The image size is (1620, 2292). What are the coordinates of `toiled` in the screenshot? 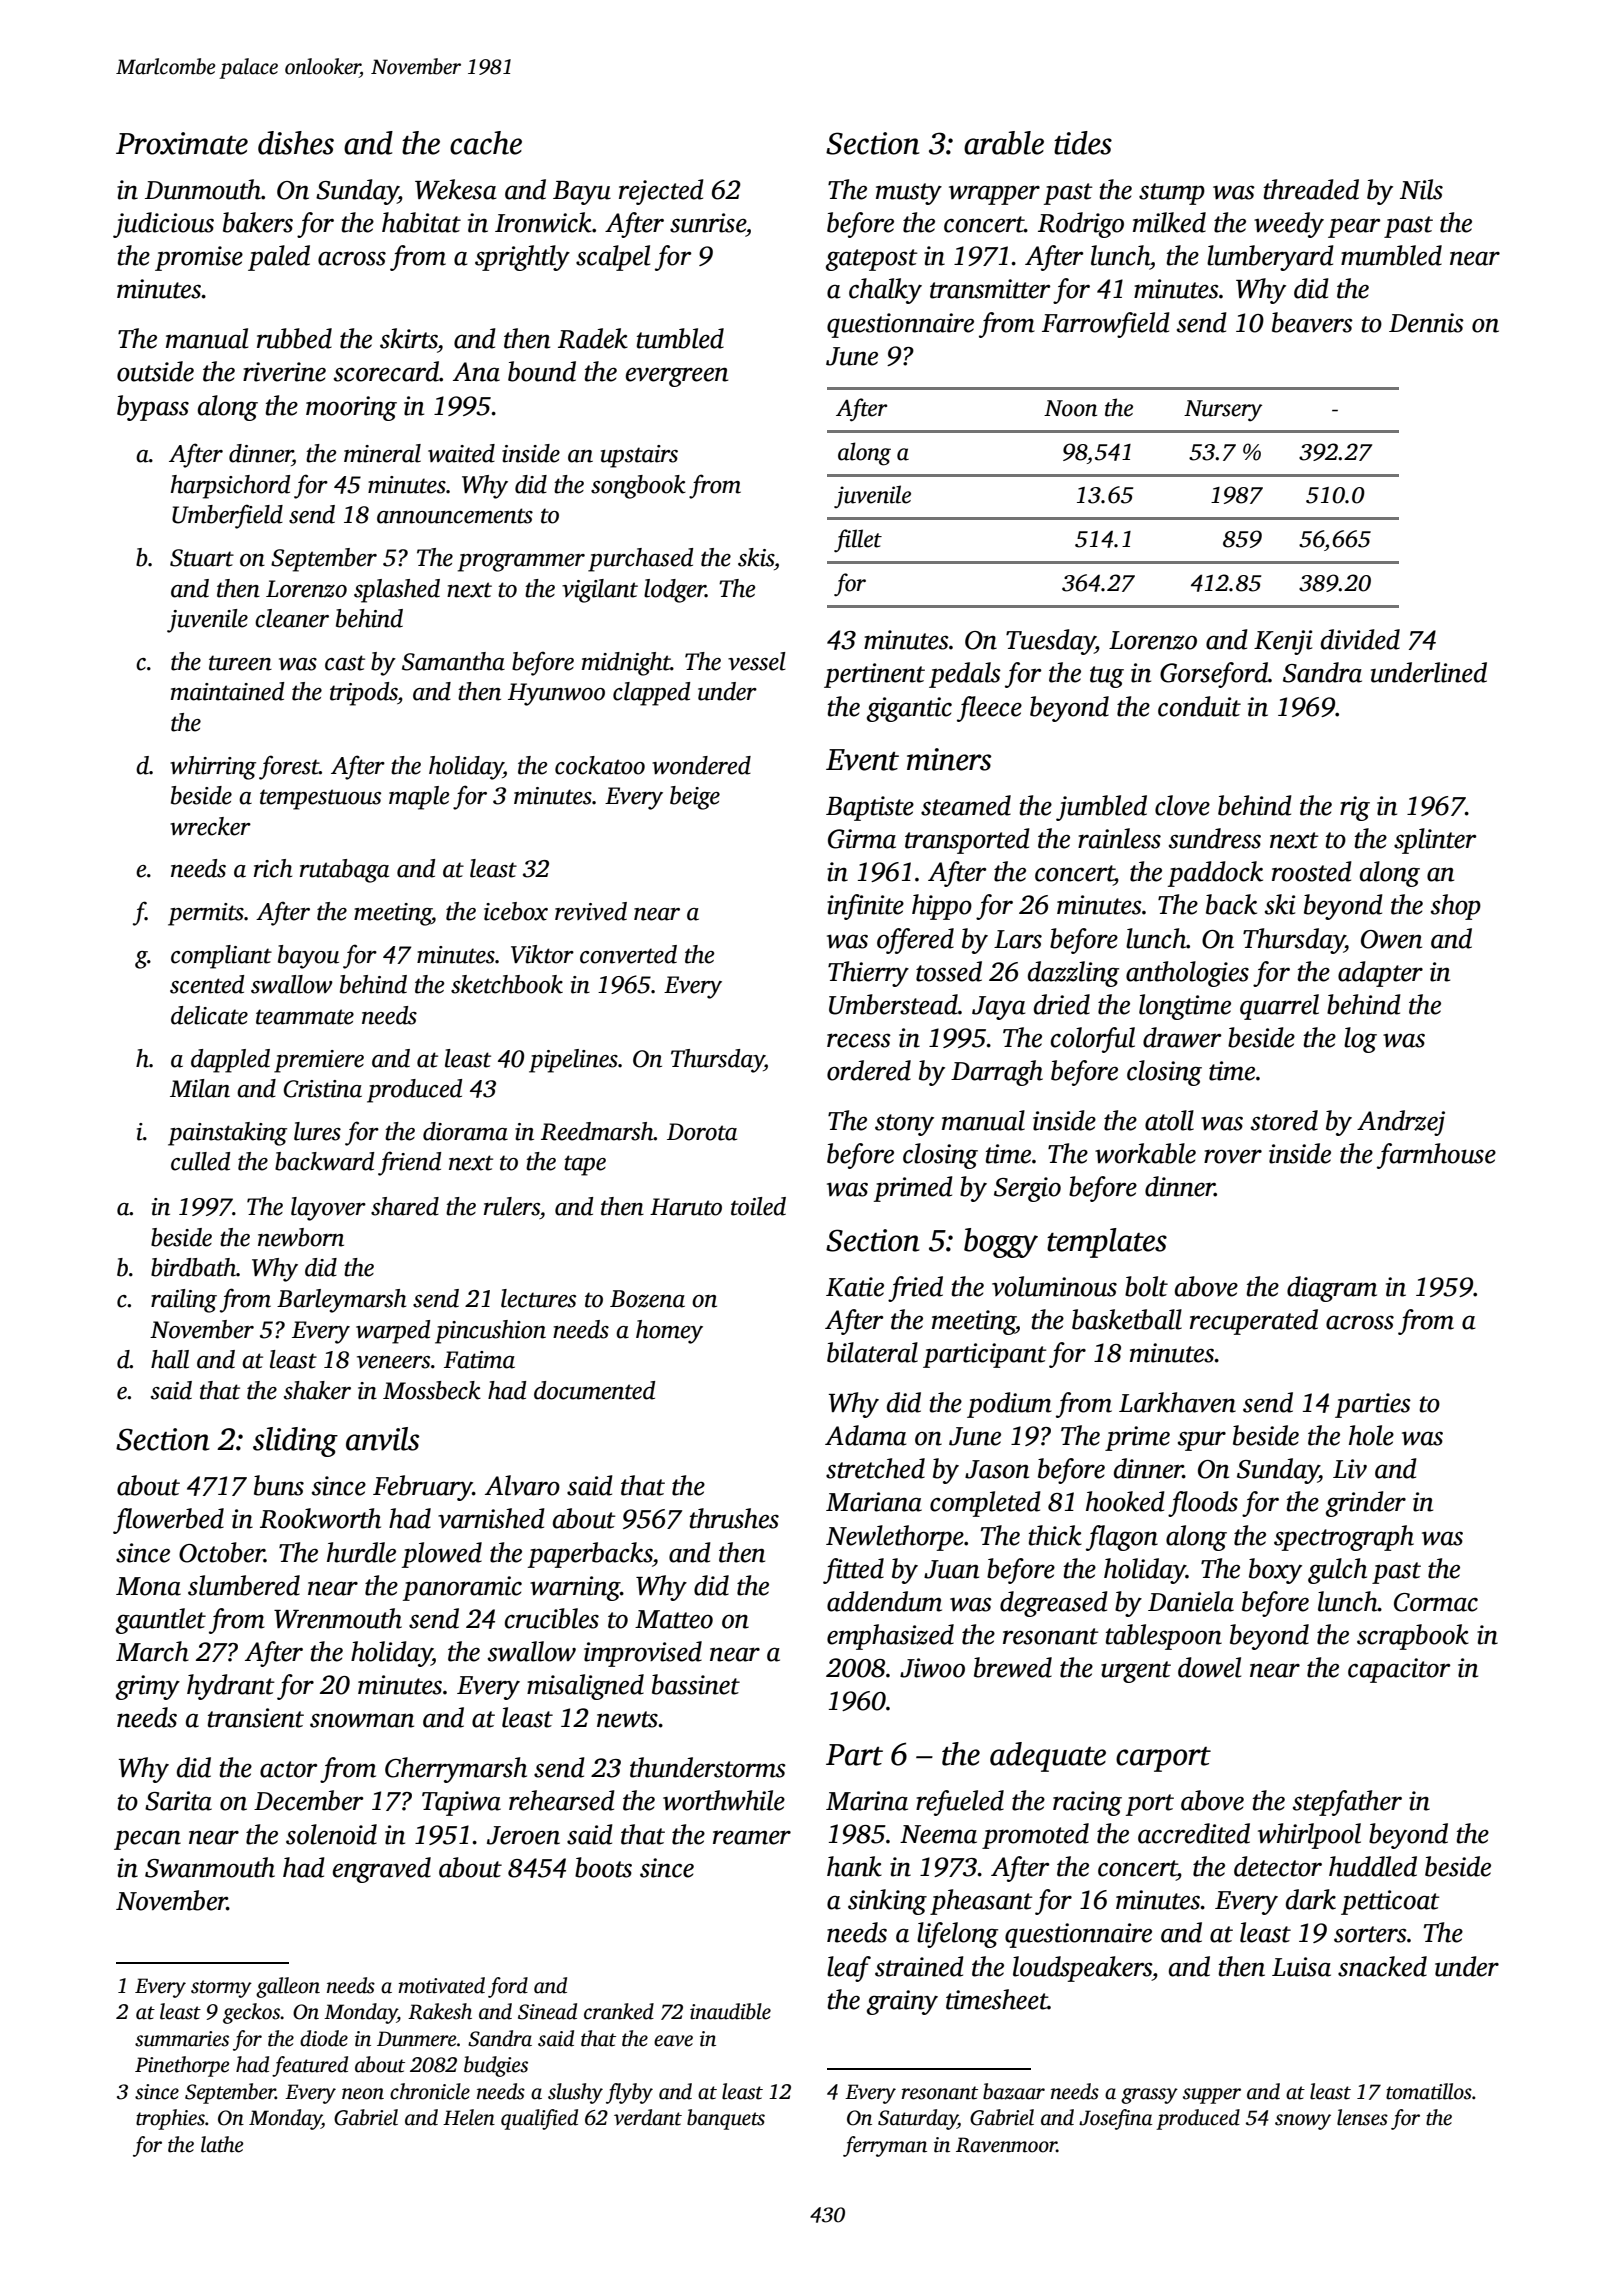 It's located at (758, 1206).
